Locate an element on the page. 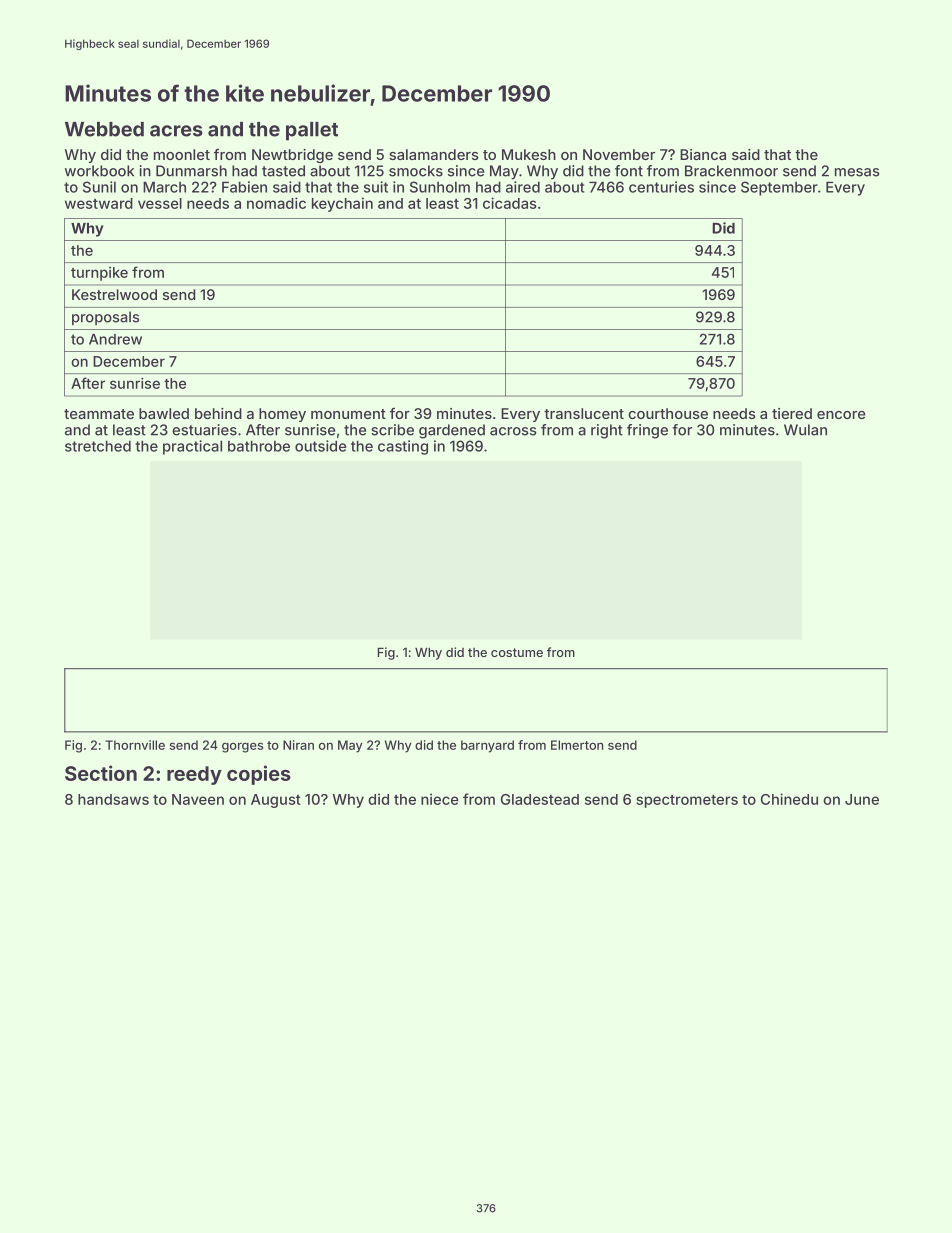 The height and width of the image is (1233, 952). pallet is located at coordinates (312, 131).
